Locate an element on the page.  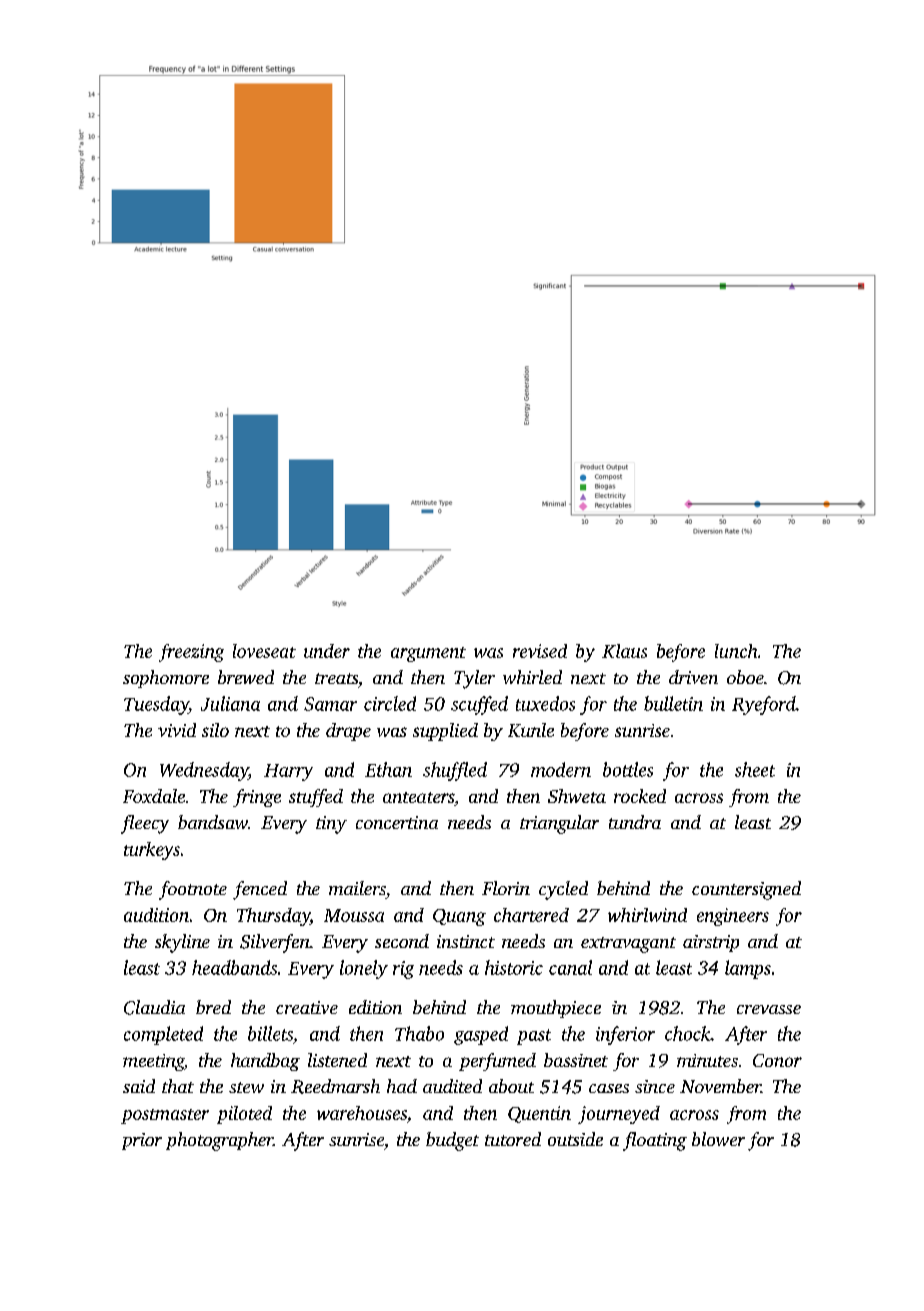
perfumed is located at coordinates (497, 1062).
